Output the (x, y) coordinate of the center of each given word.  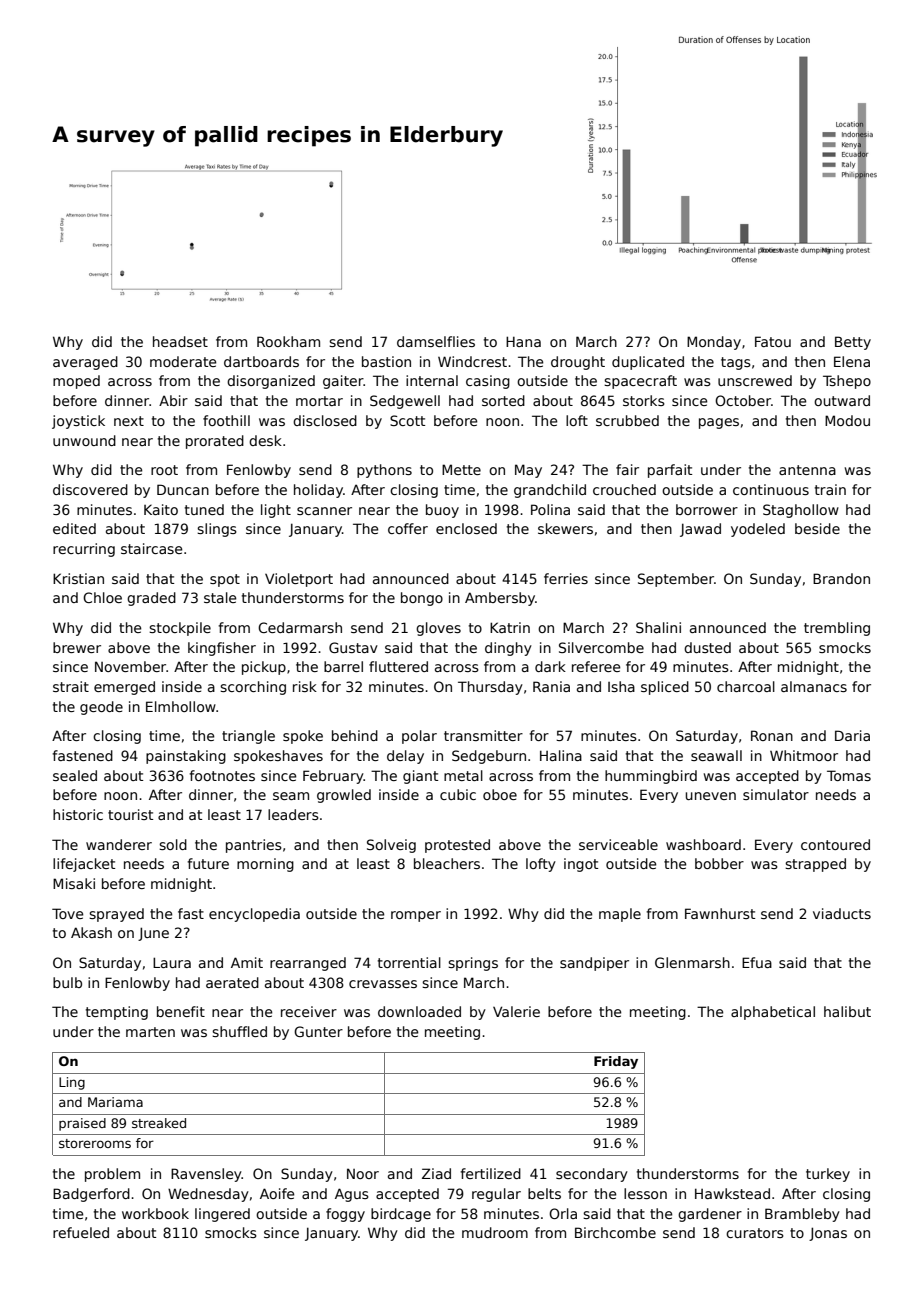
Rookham (288, 341)
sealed (75, 775)
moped (76, 382)
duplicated (648, 363)
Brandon (841, 578)
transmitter (483, 735)
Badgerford (91, 1195)
